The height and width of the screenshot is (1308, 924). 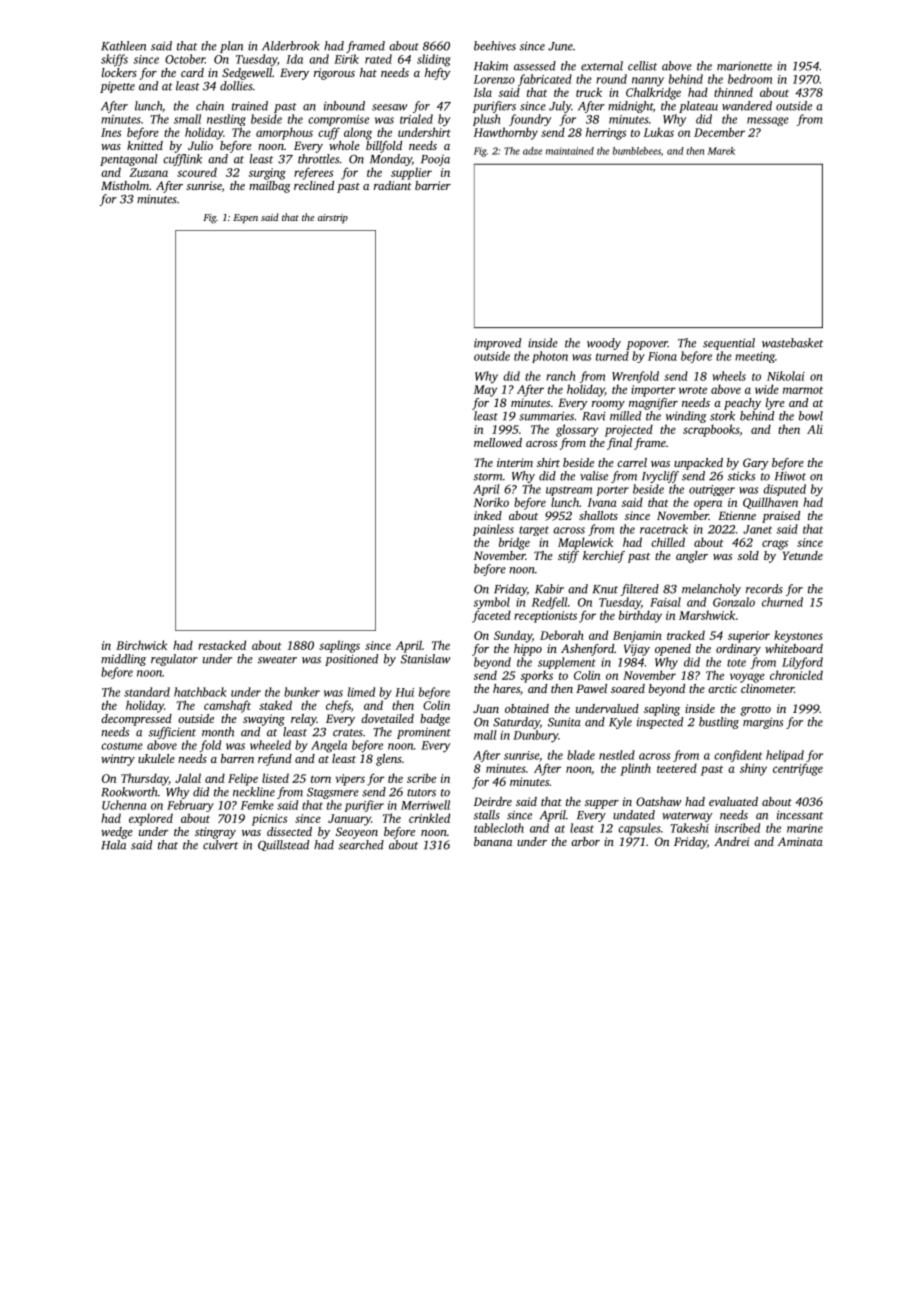 I want to click on beehives, so click(x=495, y=46).
